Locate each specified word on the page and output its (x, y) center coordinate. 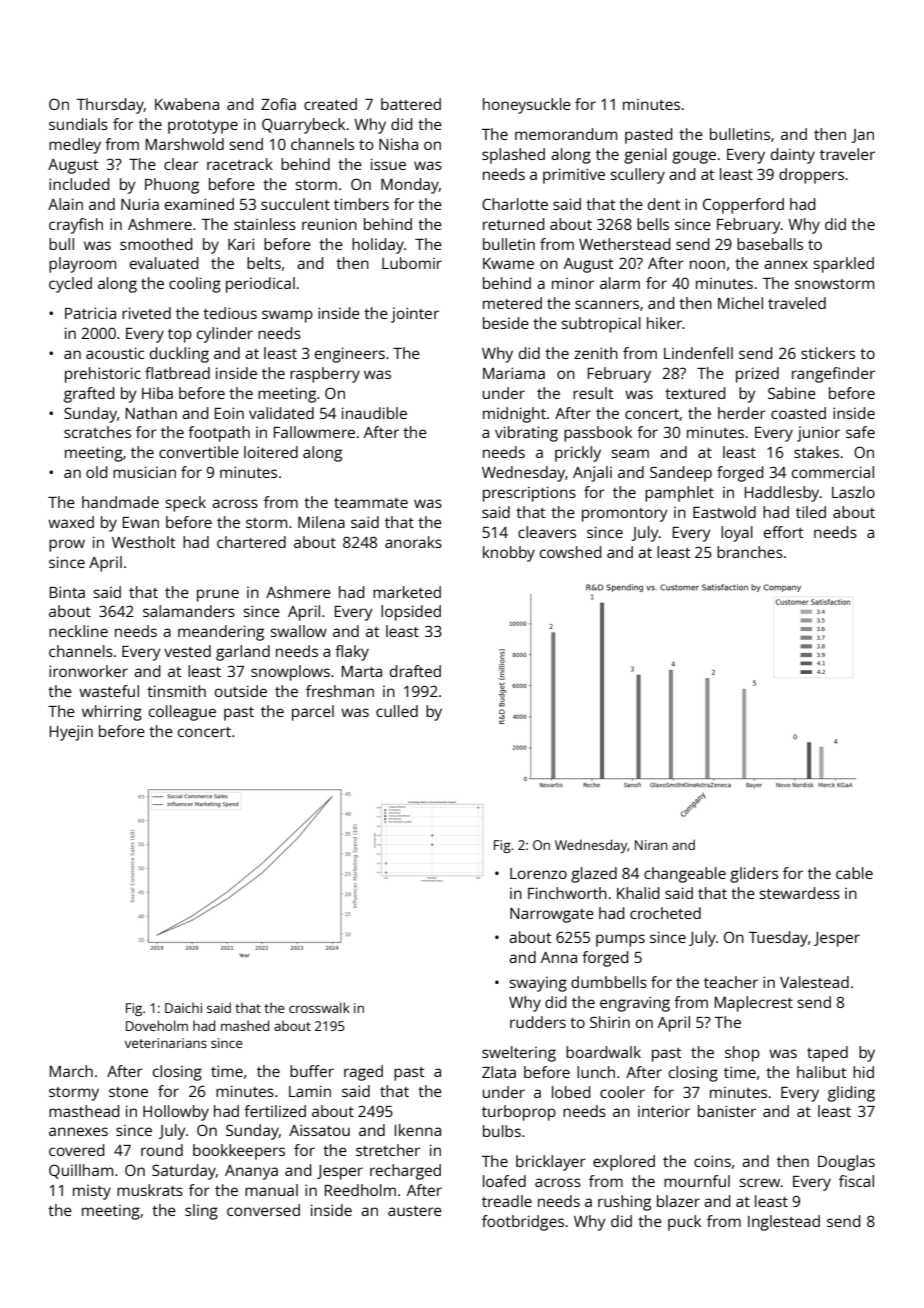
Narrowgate (552, 915)
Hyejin (71, 733)
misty (92, 1192)
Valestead (814, 982)
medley (75, 146)
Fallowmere (314, 432)
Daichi (183, 1008)
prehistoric (103, 375)
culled (397, 711)
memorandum (566, 134)
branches (750, 552)
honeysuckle (527, 106)
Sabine (792, 393)
